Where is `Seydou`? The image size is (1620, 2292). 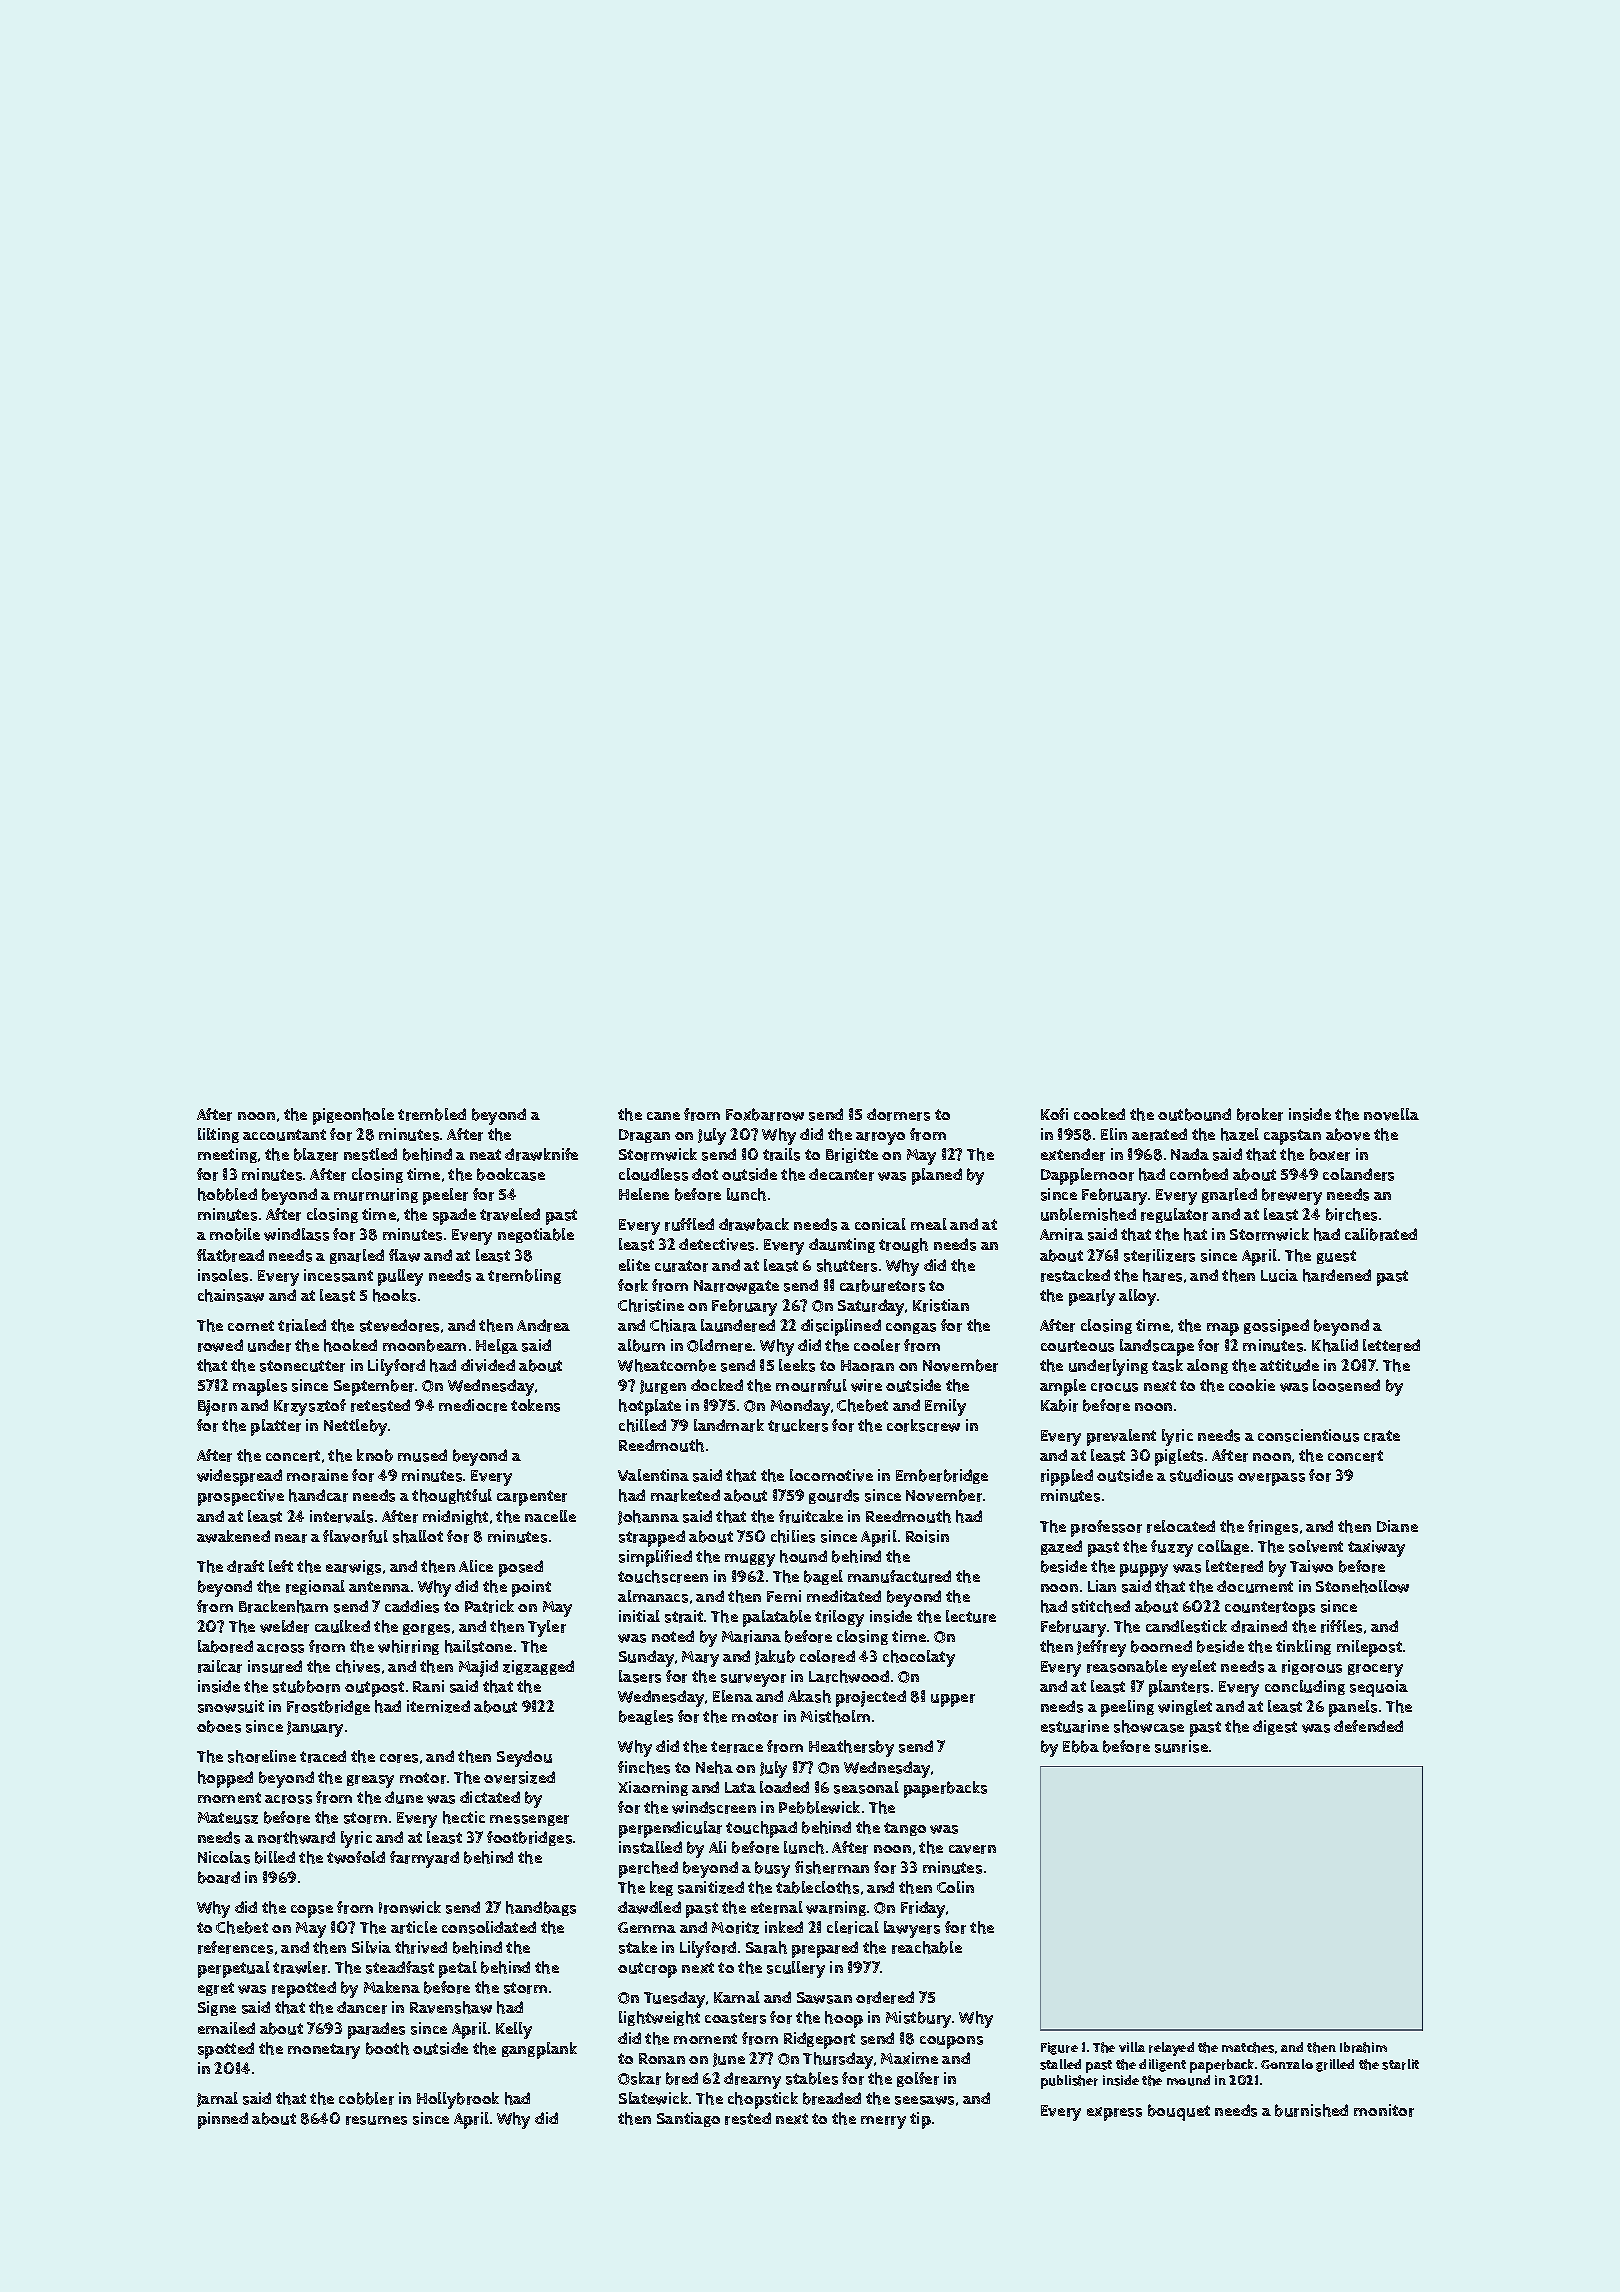 Seydou is located at coordinates (524, 1758).
